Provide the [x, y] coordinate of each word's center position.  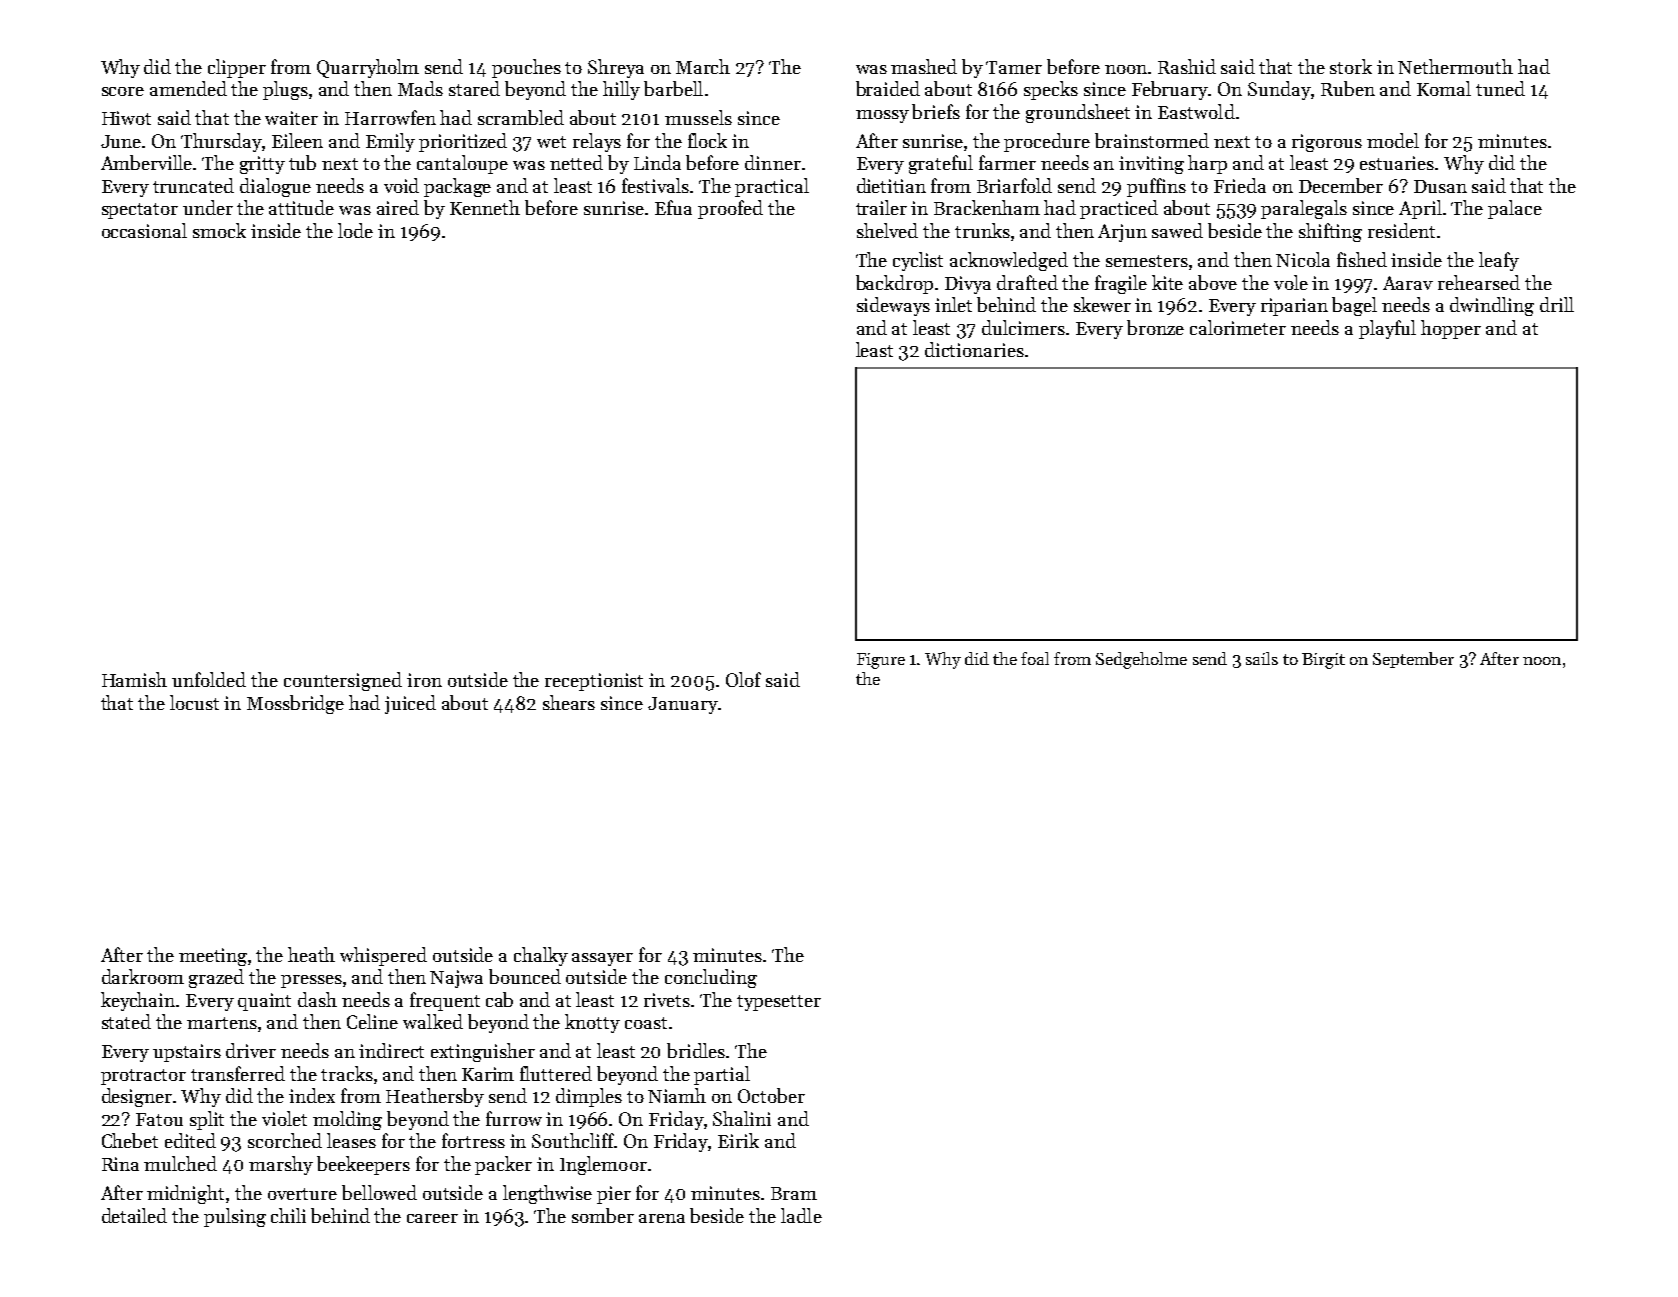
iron [424, 680]
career [432, 1218]
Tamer [1014, 67]
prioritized [463, 142]
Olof [743, 679]
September [1413, 660]
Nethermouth [1455, 66]
